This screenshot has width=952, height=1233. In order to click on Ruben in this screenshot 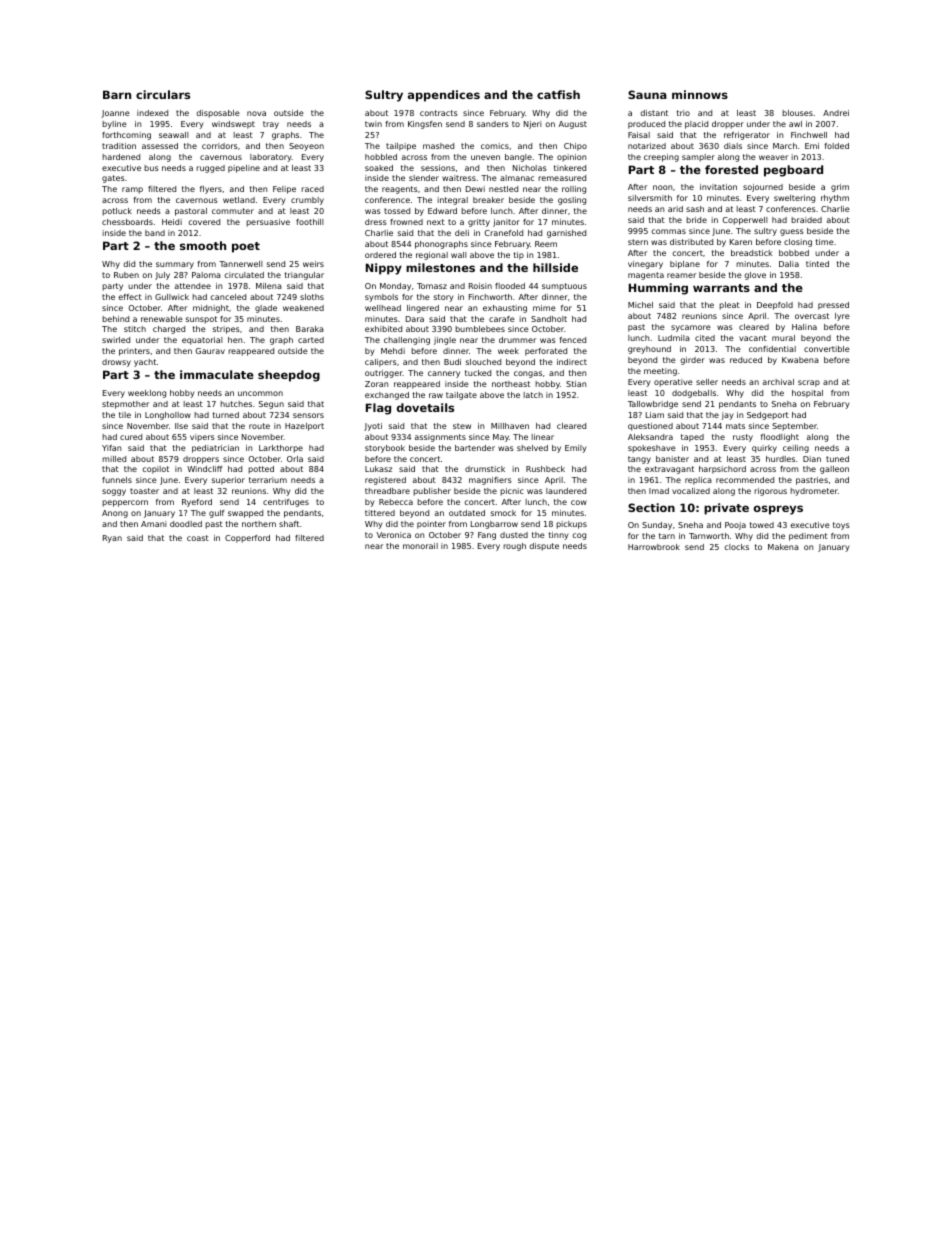, I will do `click(126, 275)`.
